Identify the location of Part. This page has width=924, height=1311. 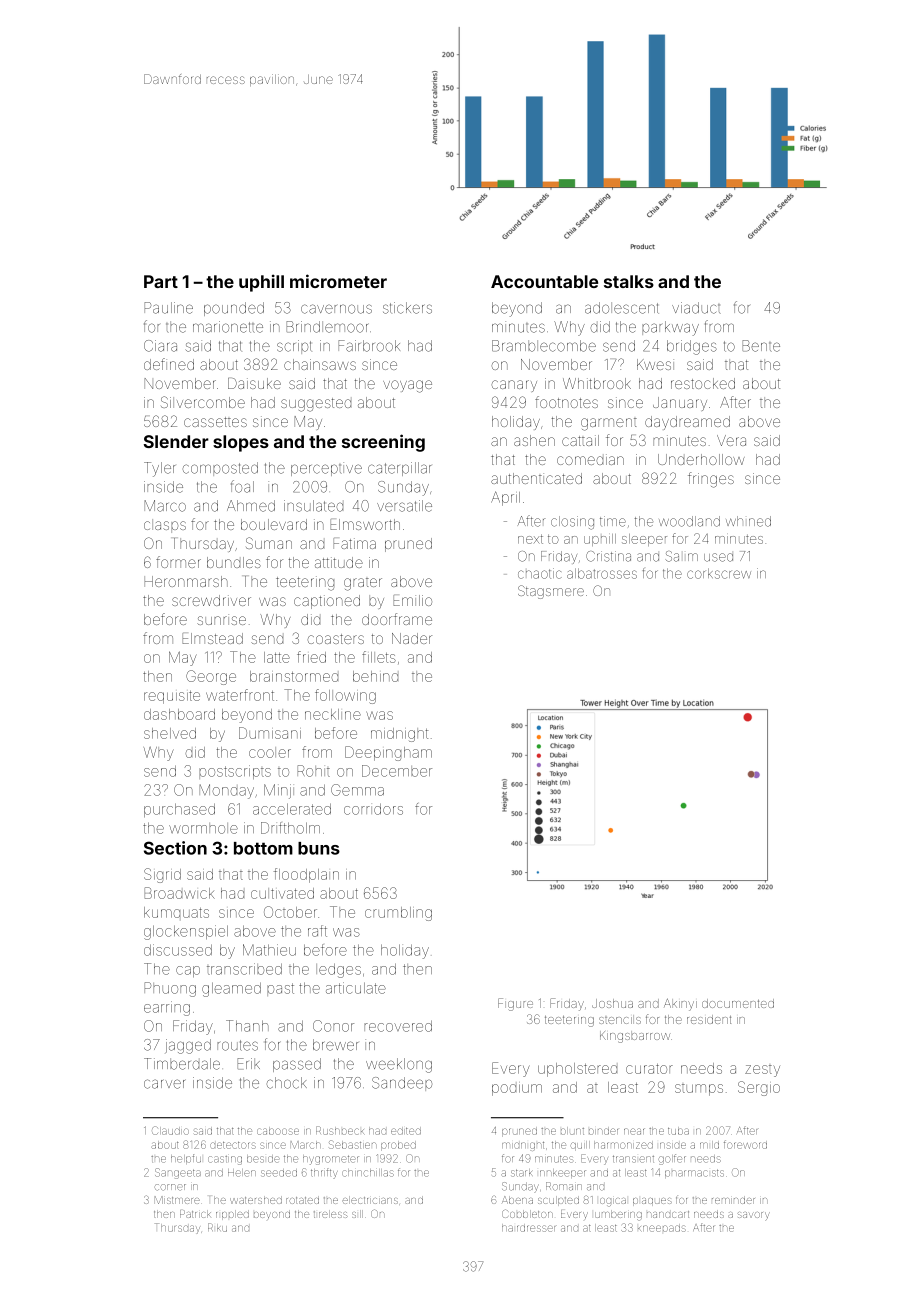
(161, 281).
